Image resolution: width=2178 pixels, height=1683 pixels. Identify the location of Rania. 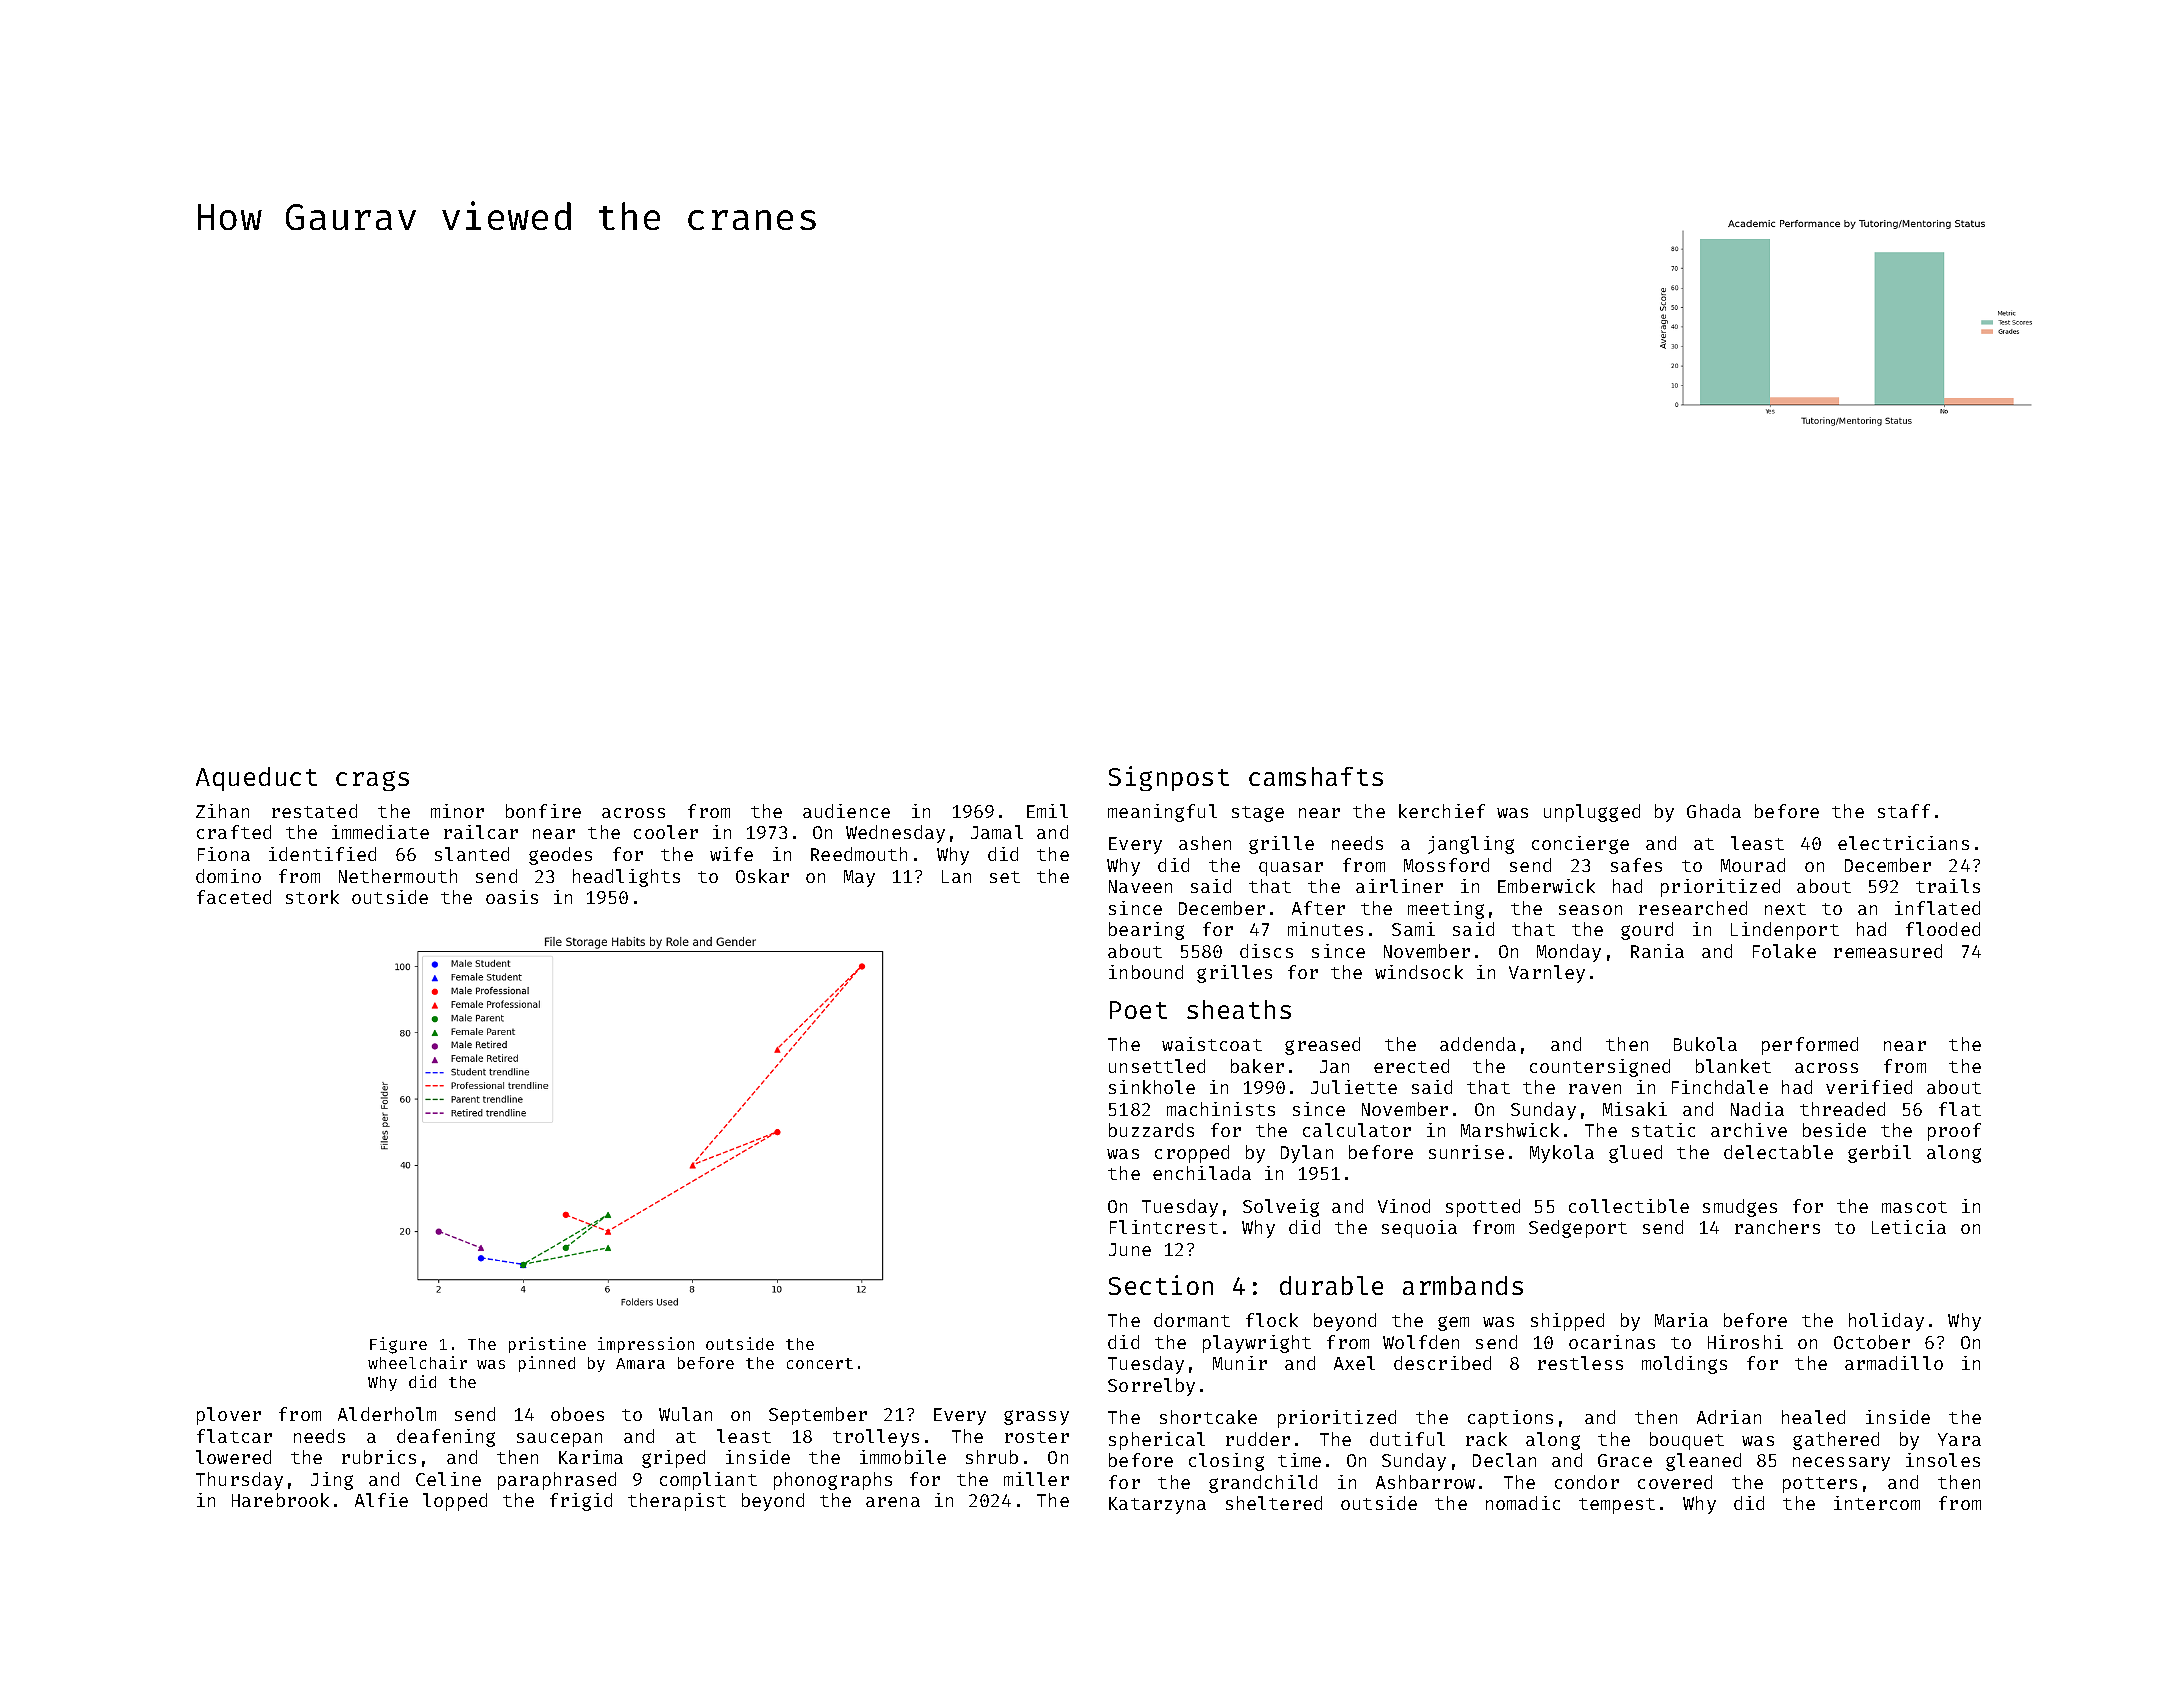
(1657, 951).
